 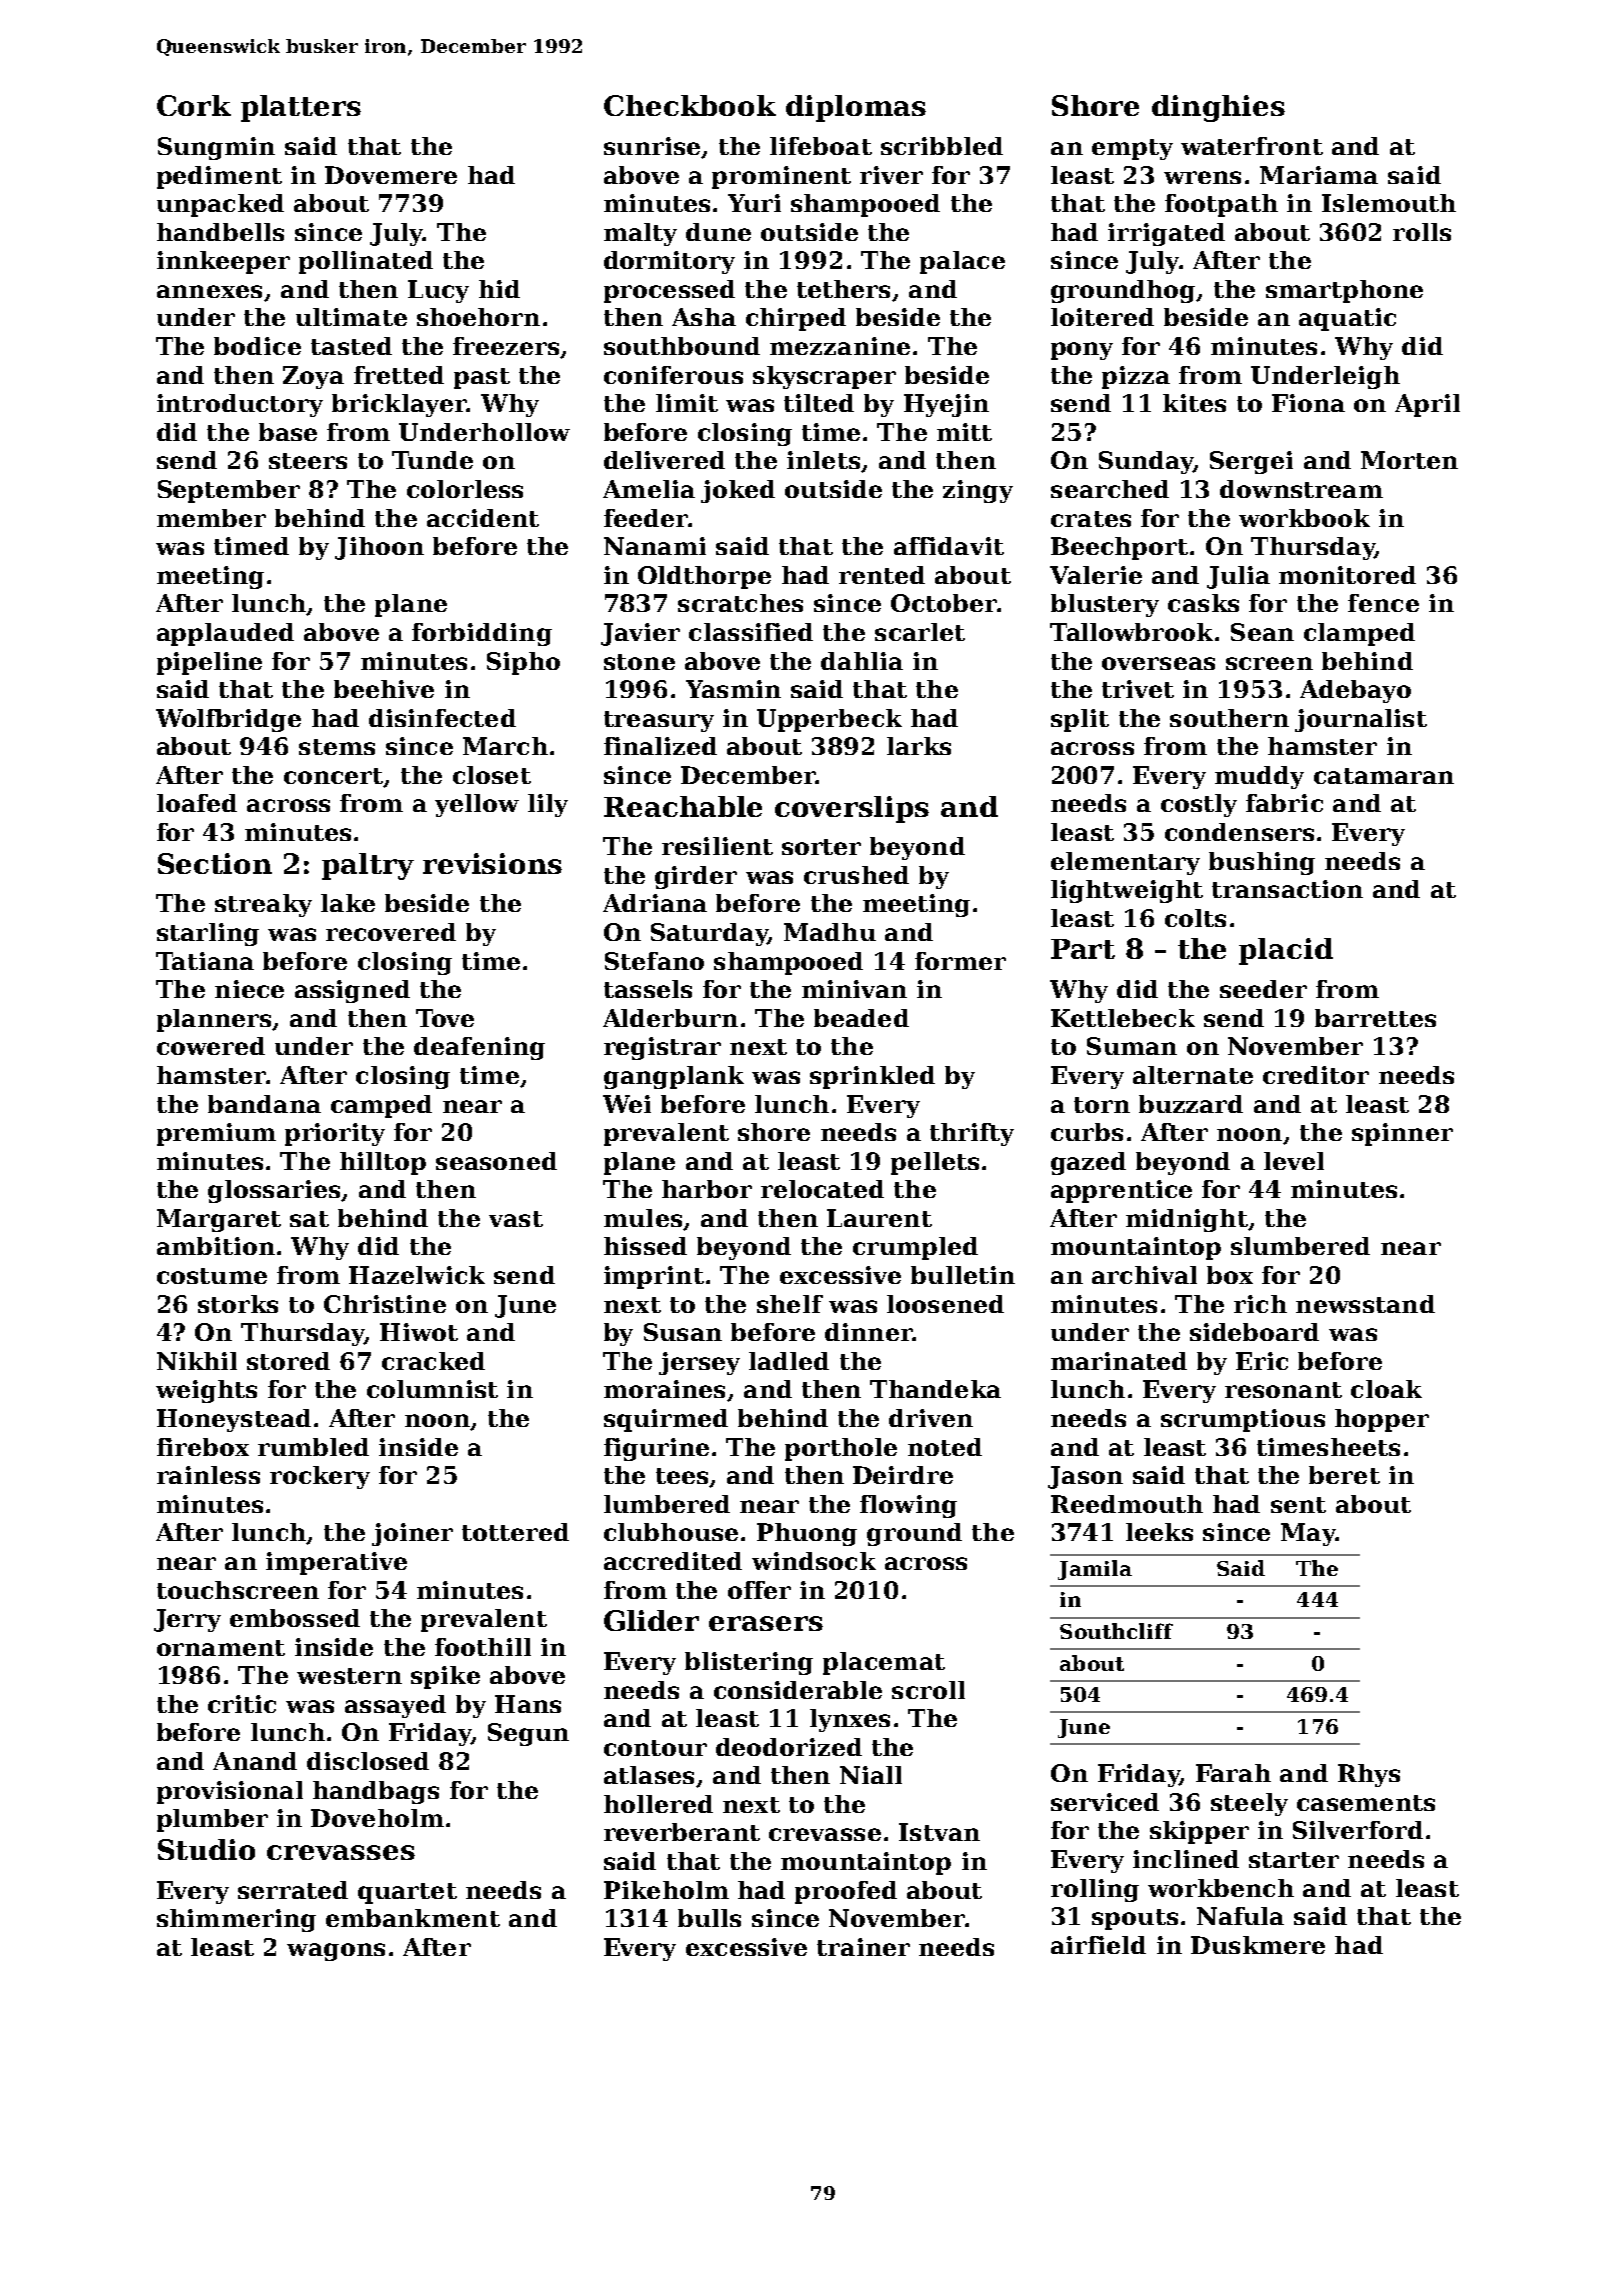 What do you see at coordinates (194, 105) in the document?
I see `Cork` at bounding box center [194, 105].
